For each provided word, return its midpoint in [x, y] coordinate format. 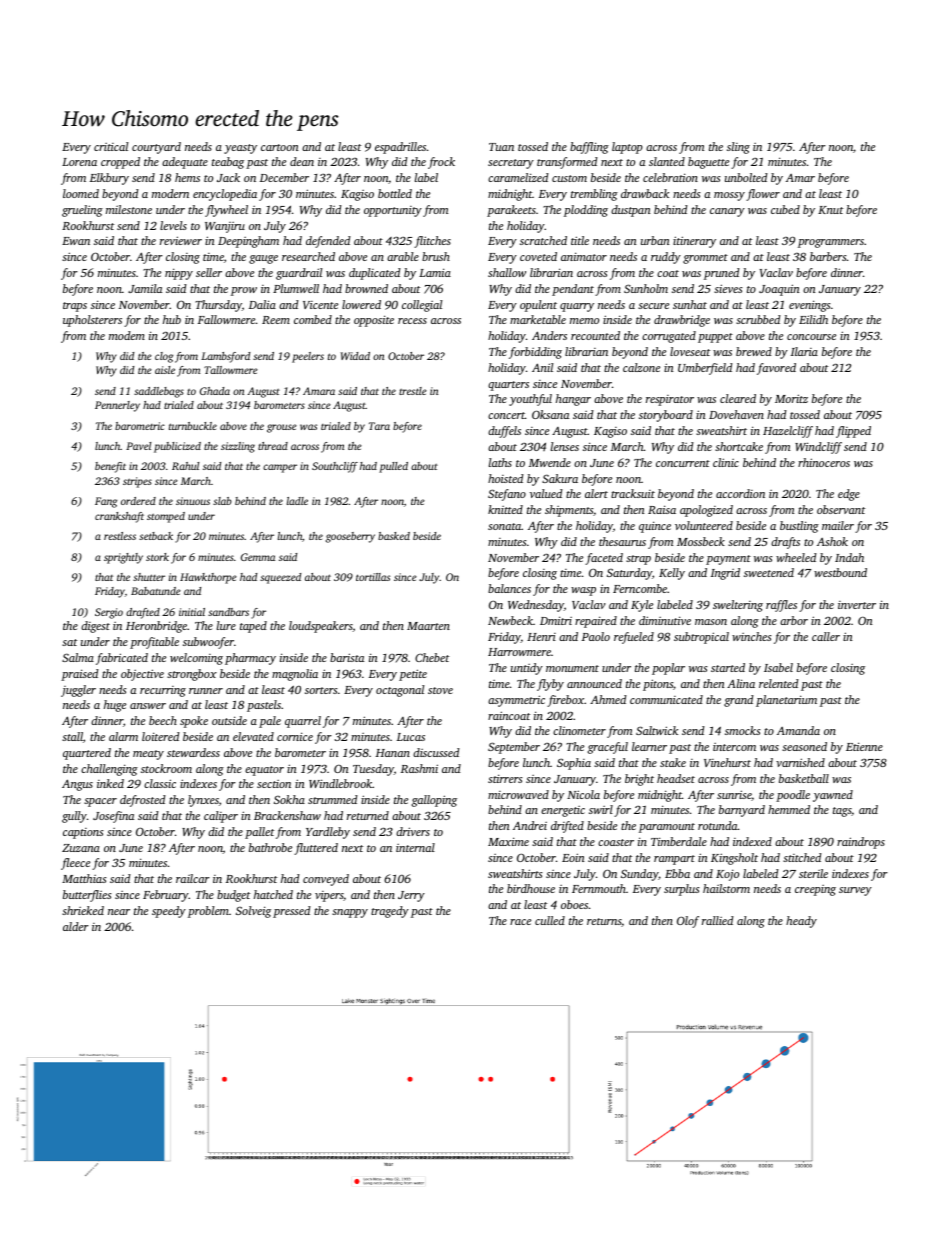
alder [76, 926]
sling [738, 148]
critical [111, 146]
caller [826, 636]
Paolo [596, 636]
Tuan [501, 147]
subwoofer [208, 643]
